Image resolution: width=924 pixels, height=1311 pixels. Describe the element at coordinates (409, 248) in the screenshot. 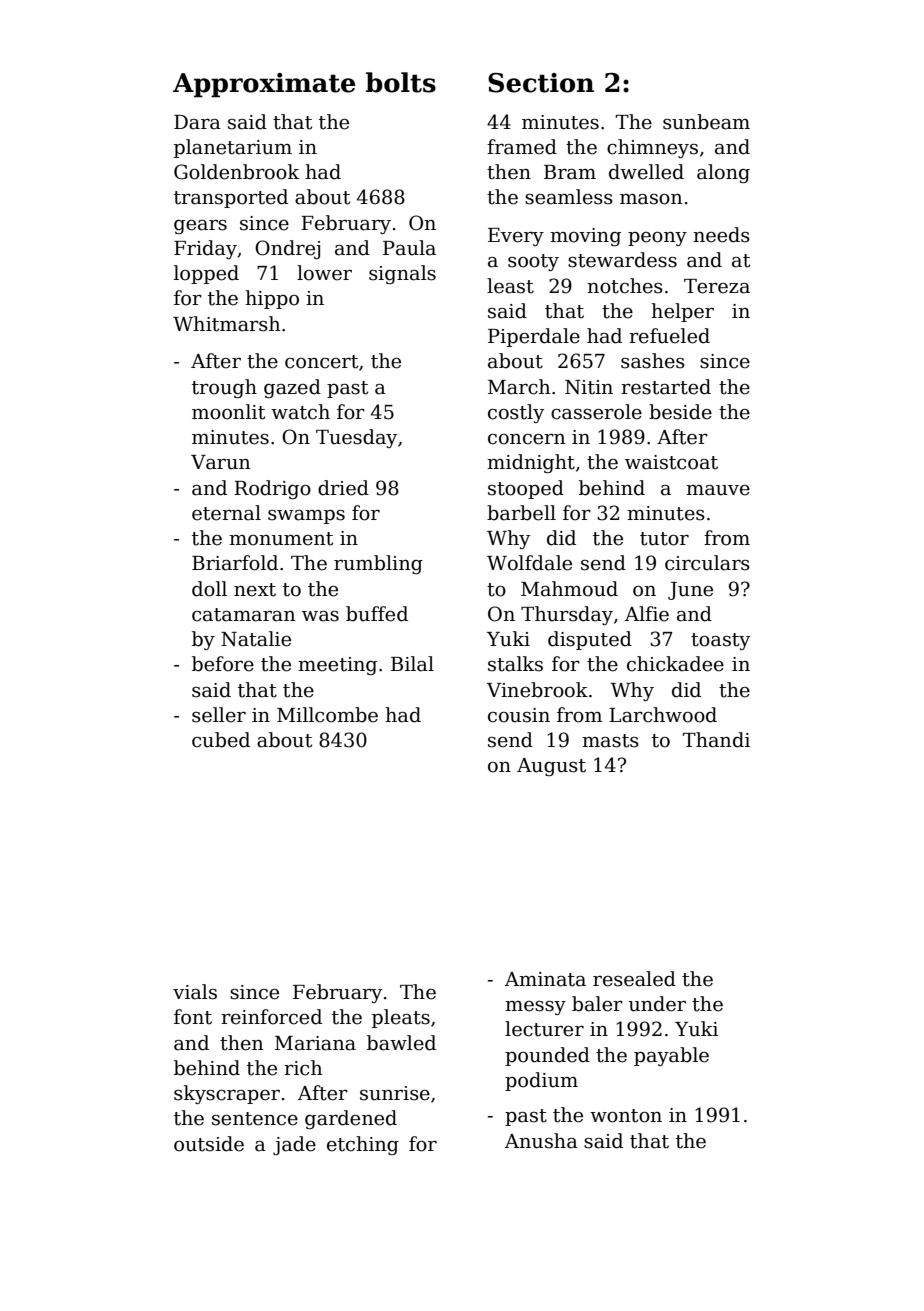

I see `Paula` at that location.
